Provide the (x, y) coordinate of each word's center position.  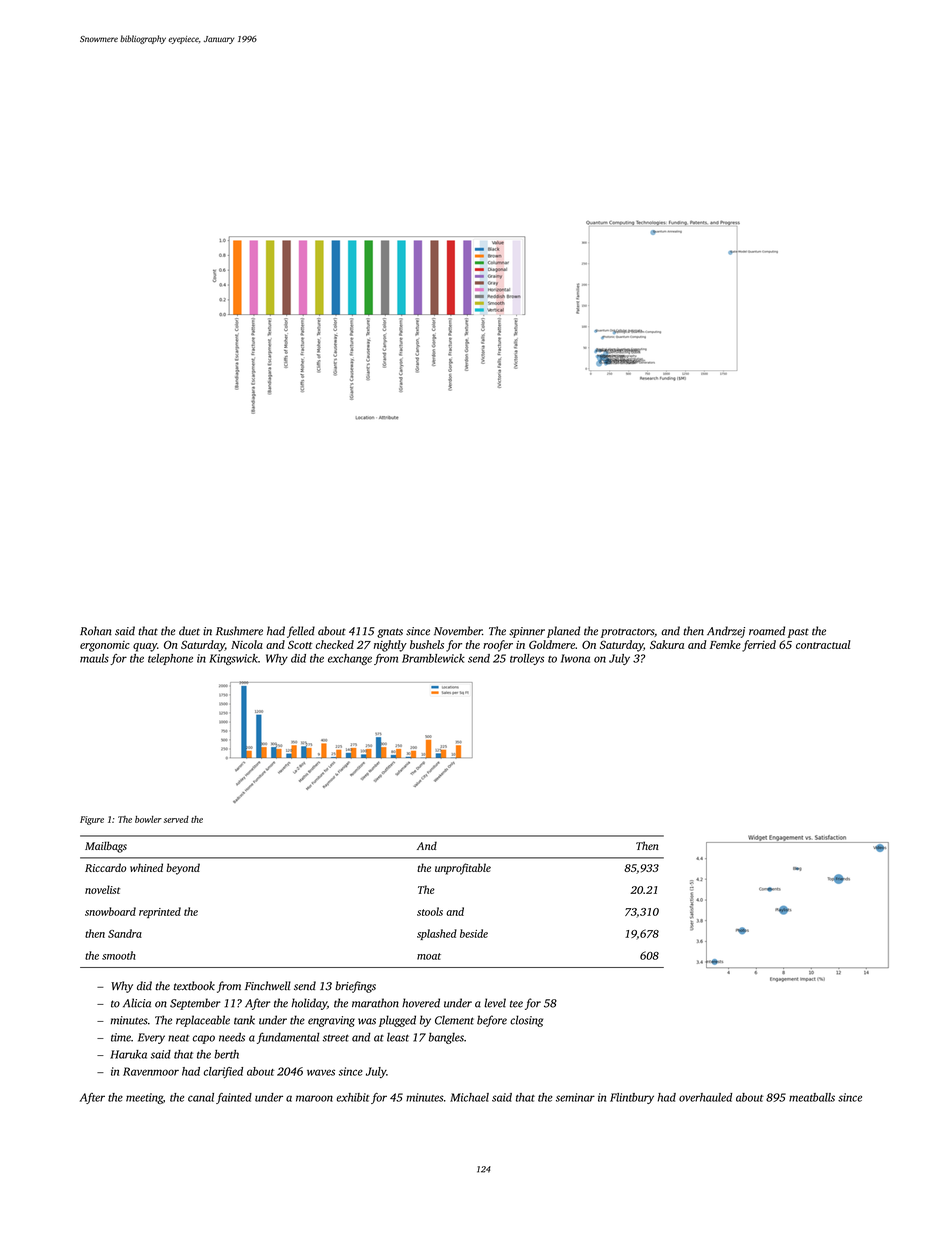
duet (189, 631)
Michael (469, 1097)
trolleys (527, 659)
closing (526, 1021)
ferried (759, 646)
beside (474, 933)
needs (232, 1037)
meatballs (812, 1097)
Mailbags (106, 847)
